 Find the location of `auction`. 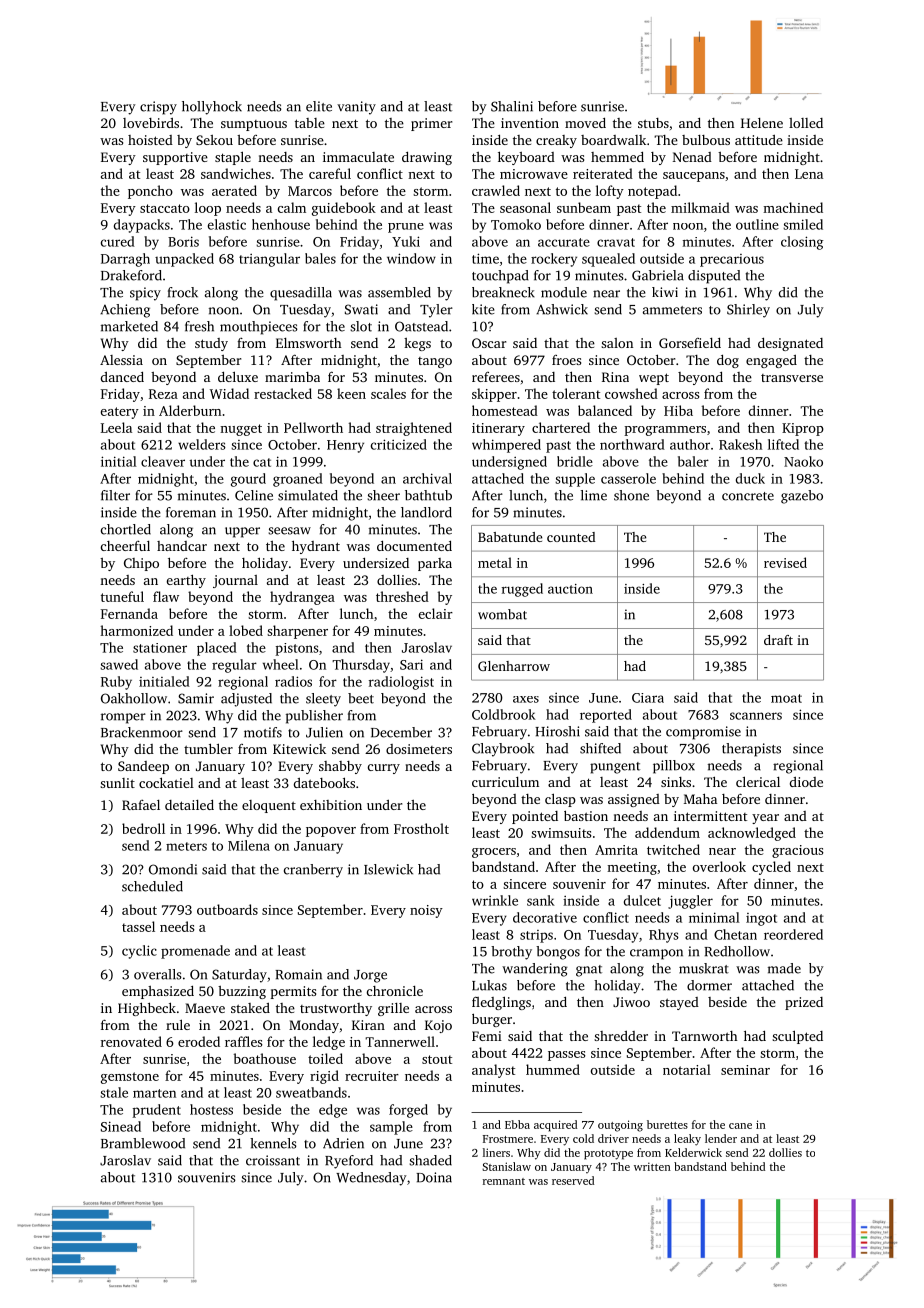

auction is located at coordinates (570, 589).
